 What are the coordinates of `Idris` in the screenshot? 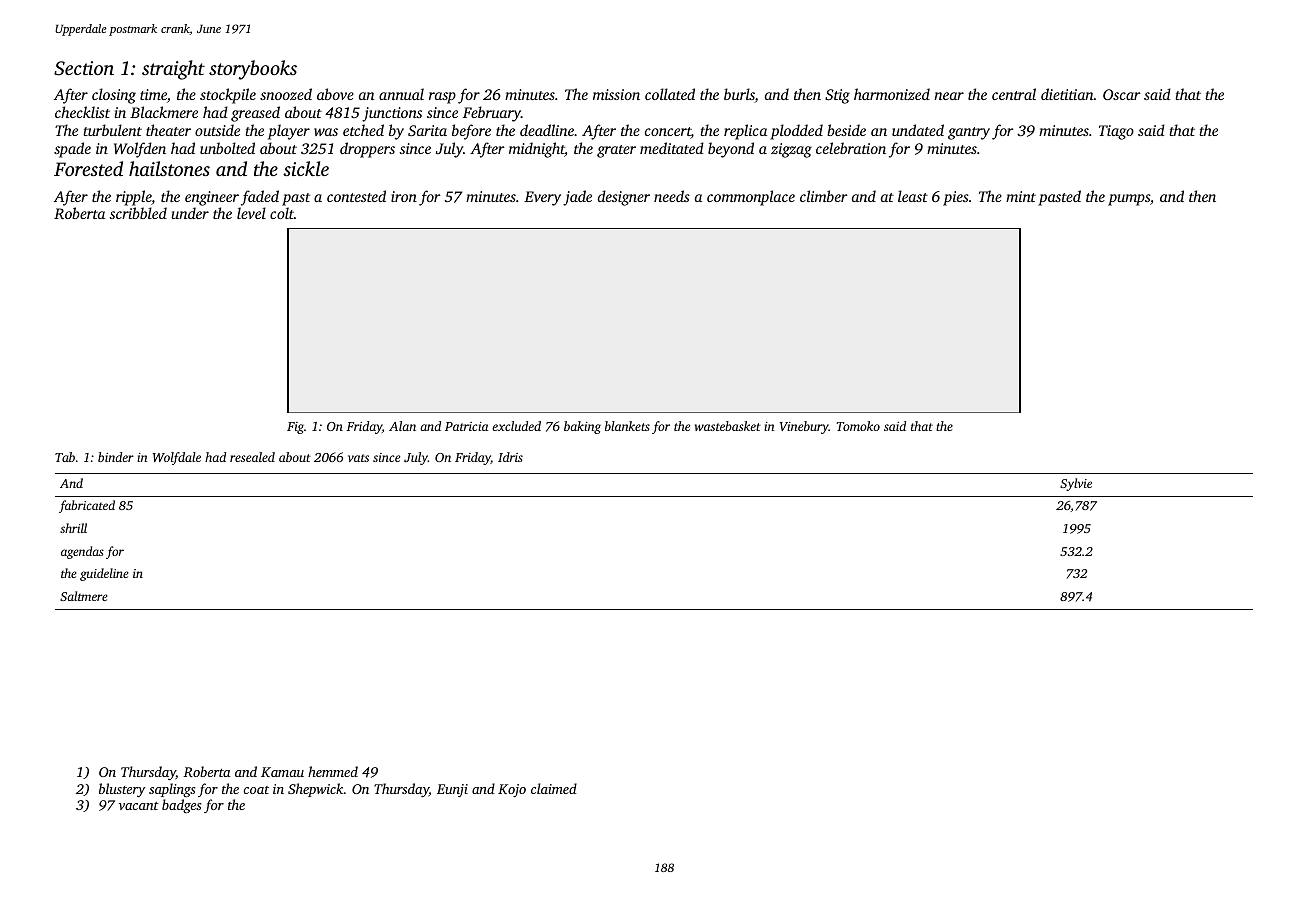 It's located at (510, 457).
